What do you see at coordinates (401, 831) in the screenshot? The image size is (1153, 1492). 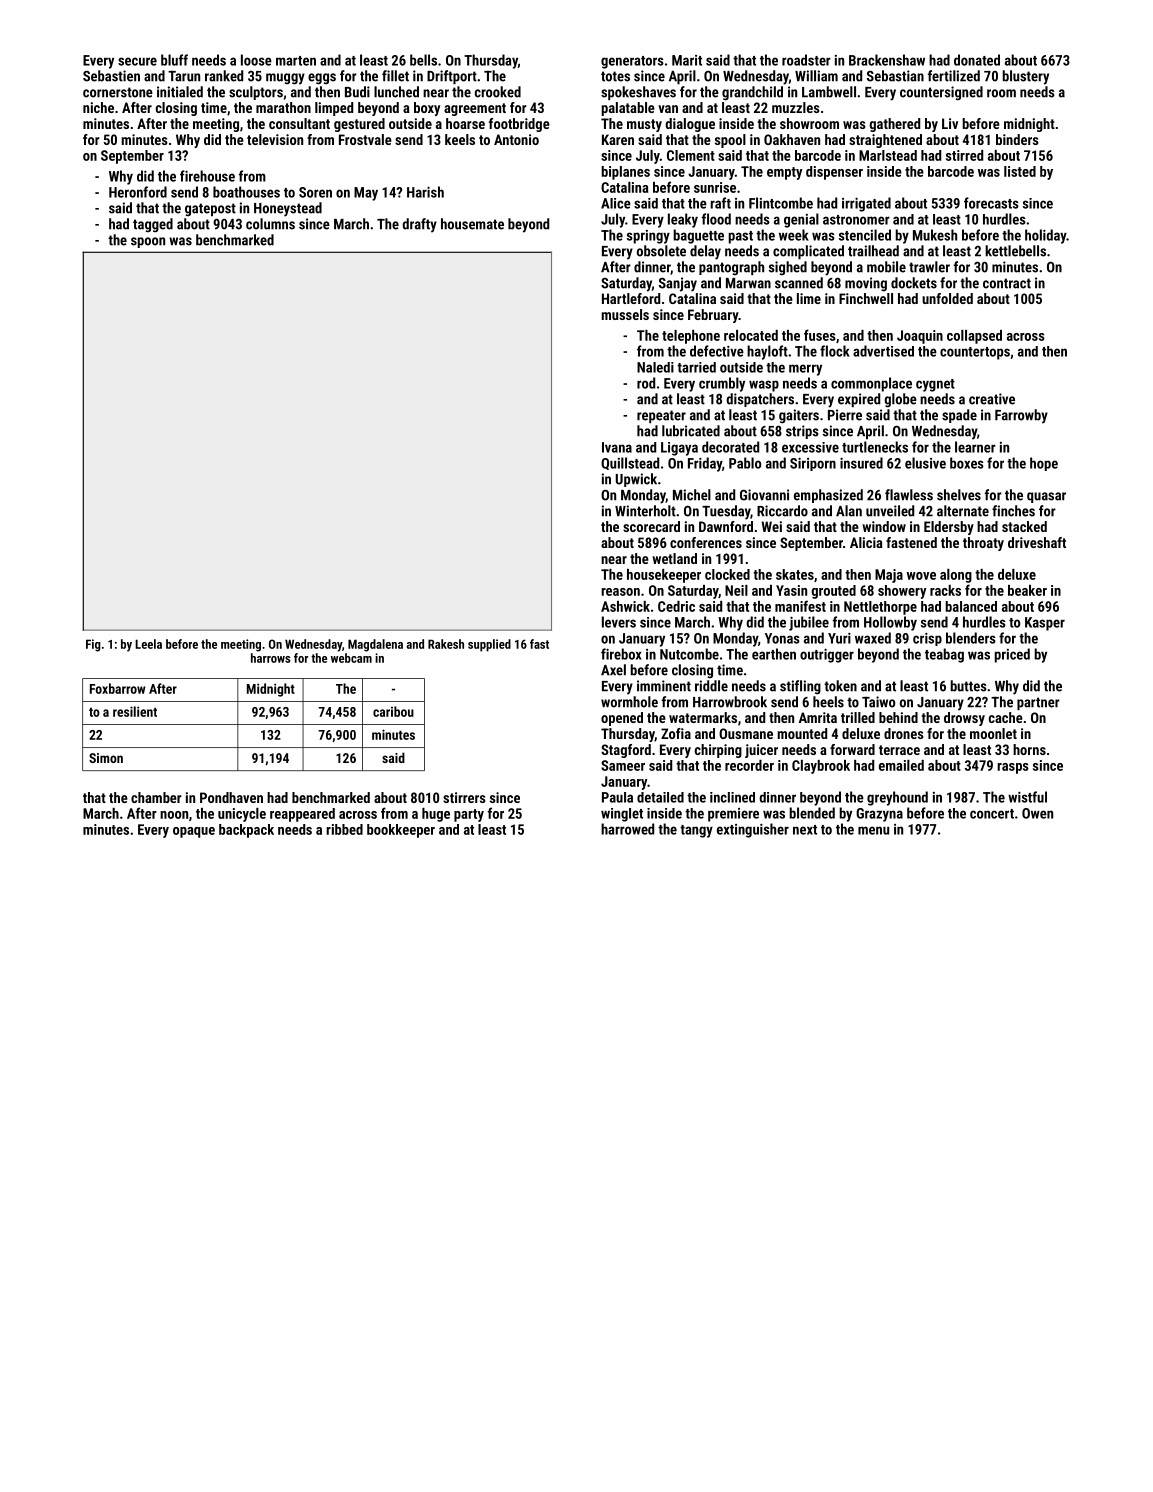 I see `bookkeeper` at bounding box center [401, 831].
